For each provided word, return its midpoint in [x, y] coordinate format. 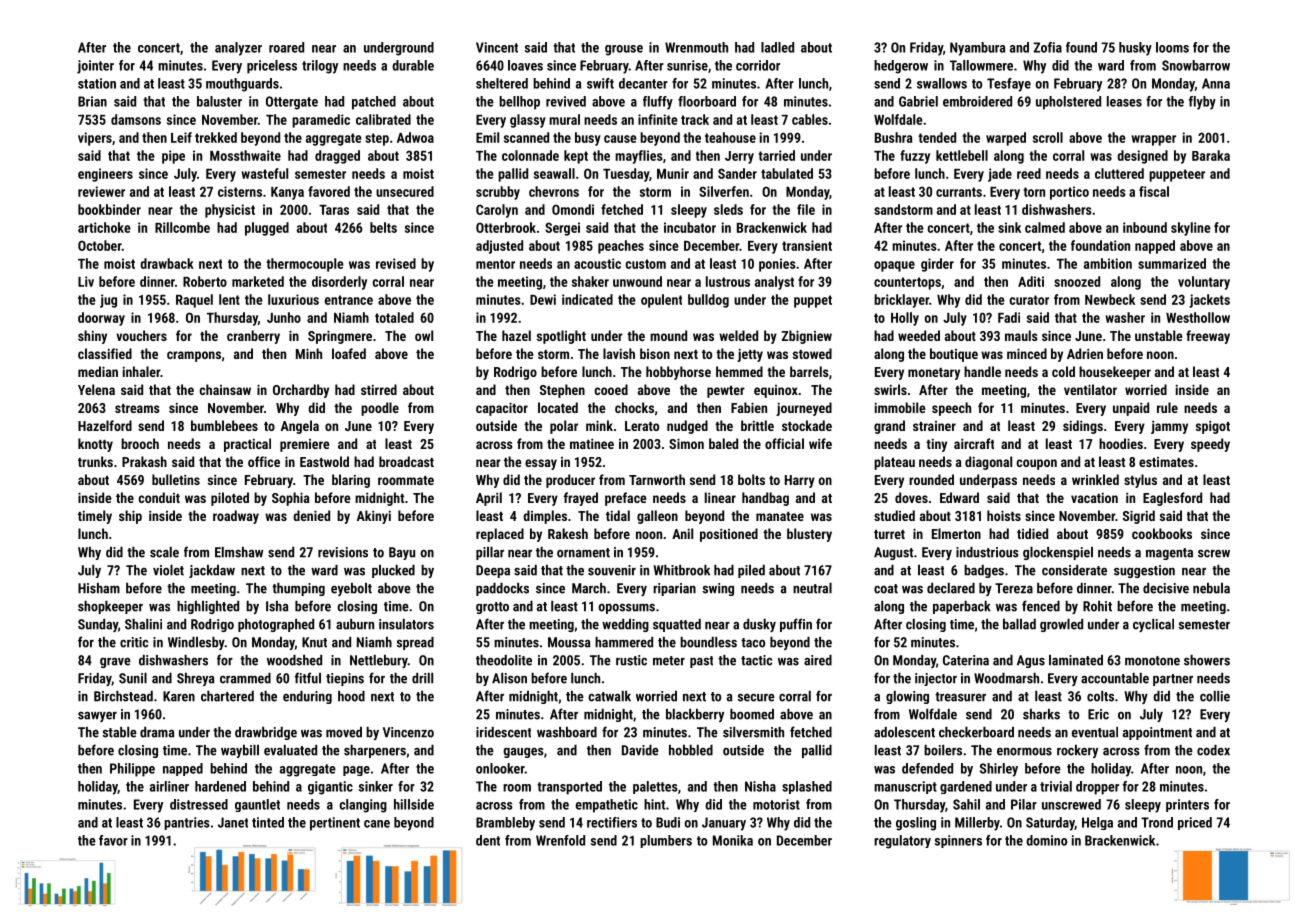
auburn [355, 624]
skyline [1191, 229]
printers [1187, 805]
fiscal [1154, 191]
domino [1046, 840]
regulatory [902, 842]
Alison [509, 678]
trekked [216, 137]
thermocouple [305, 265]
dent [488, 840]
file [806, 209]
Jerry [739, 157]
